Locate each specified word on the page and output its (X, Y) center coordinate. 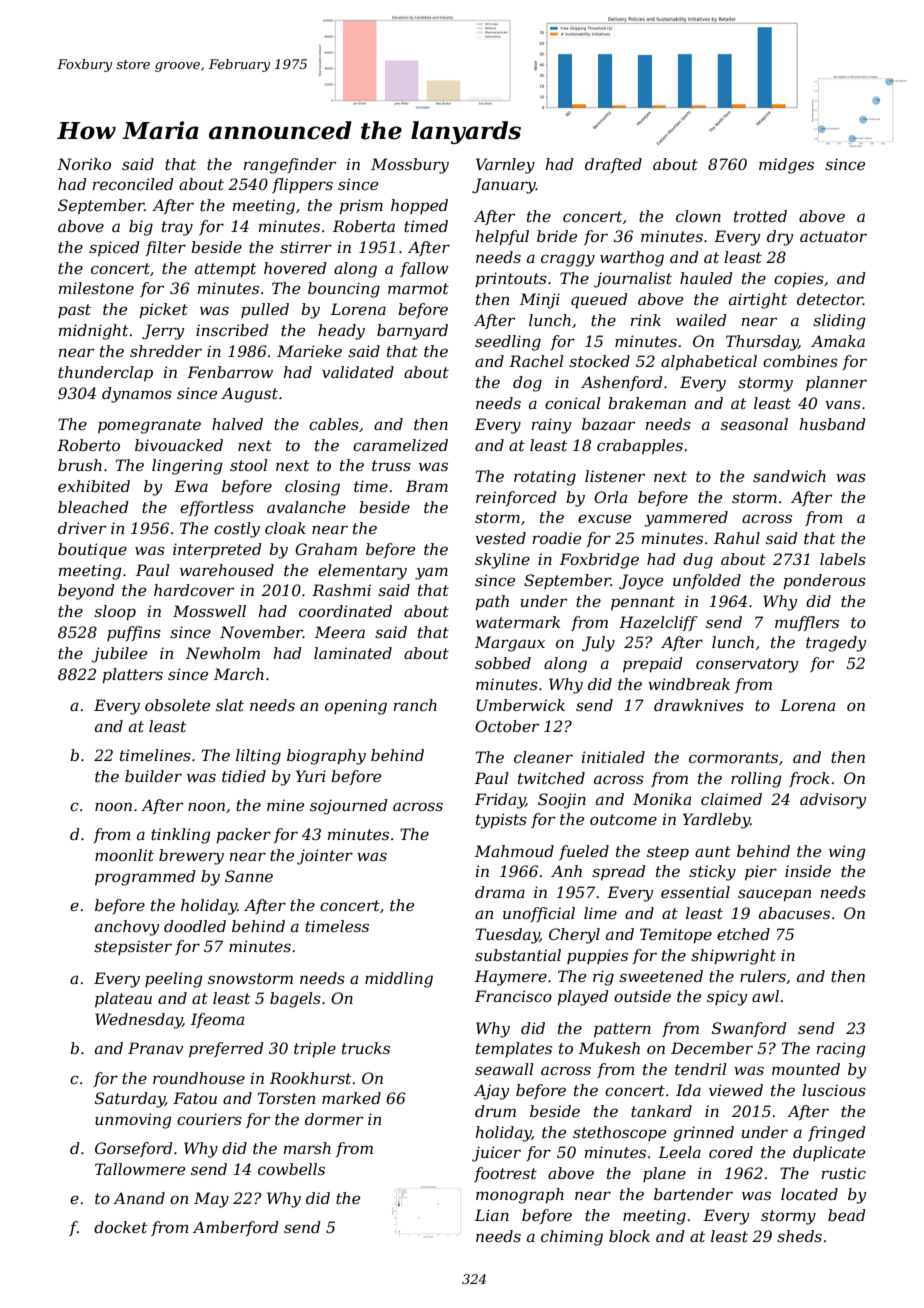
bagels (295, 1000)
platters (132, 675)
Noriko (84, 164)
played (583, 998)
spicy (727, 998)
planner (836, 383)
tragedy (836, 644)
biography (326, 757)
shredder (166, 351)
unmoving (133, 1121)
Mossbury (410, 166)
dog (527, 384)
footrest (505, 1174)
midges (786, 166)
